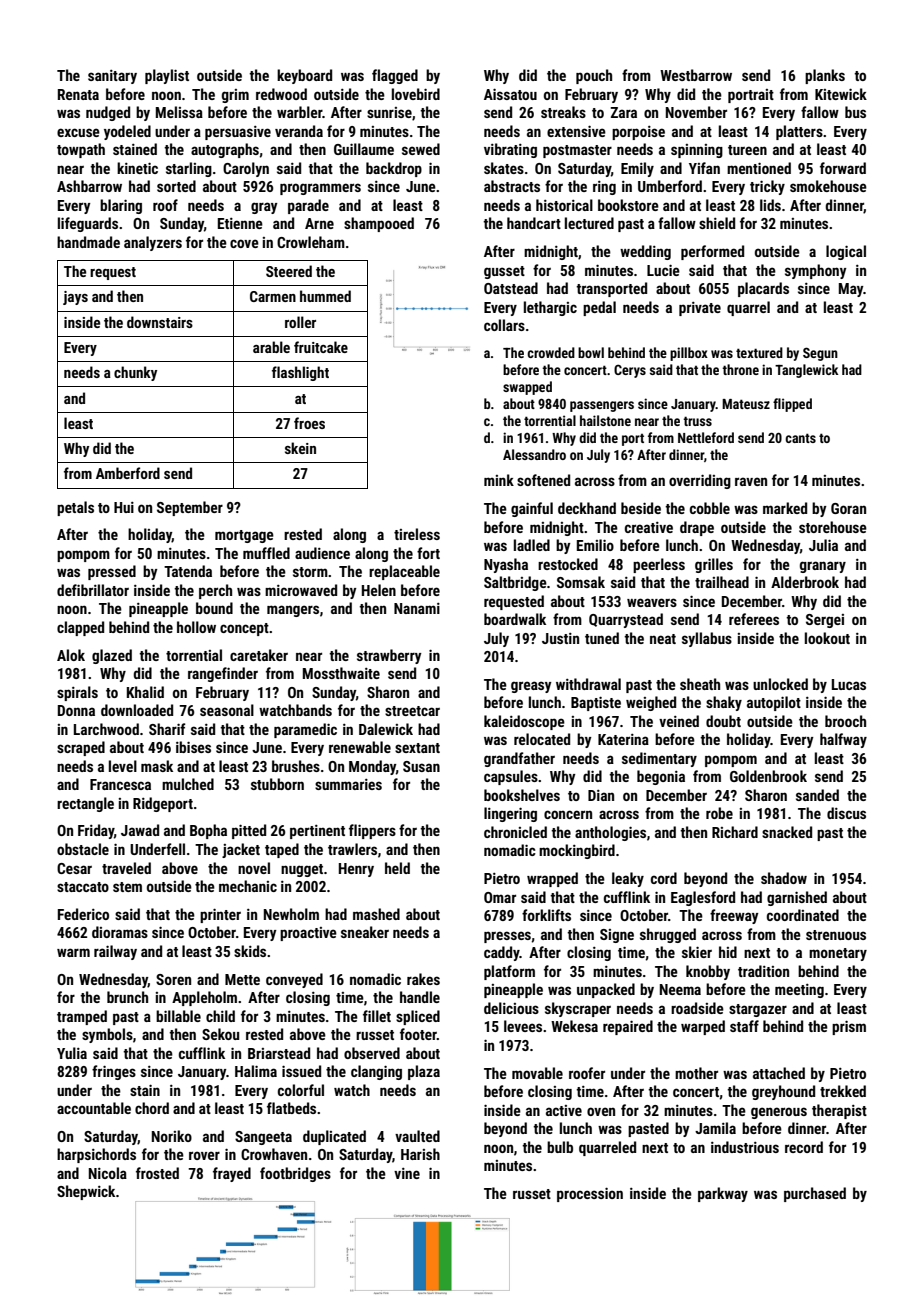 The height and width of the screenshot is (1314, 924). What do you see at coordinates (227, 710) in the screenshot?
I see `seasonal` at bounding box center [227, 710].
